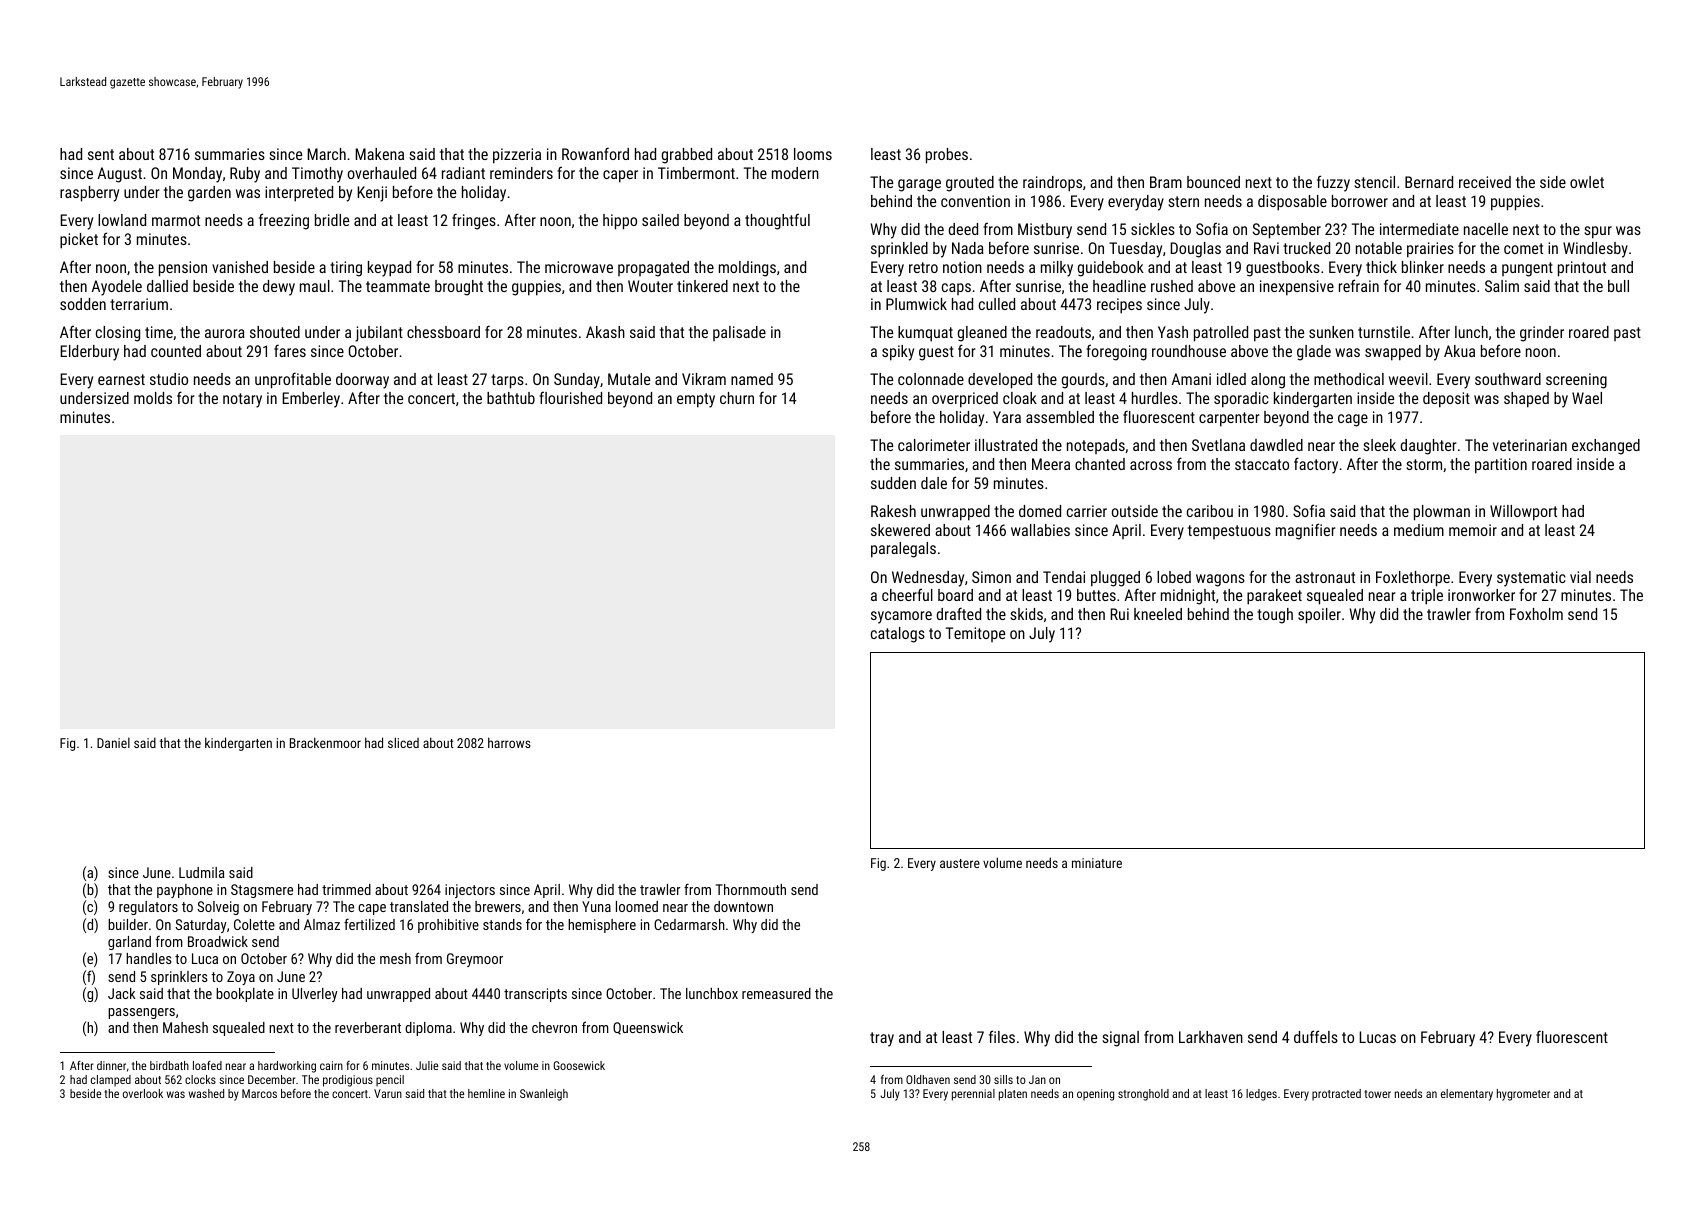 This image has height=1205, width=1705. What do you see at coordinates (1523, 1095) in the image?
I see `hygrometer` at bounding box center [1523, 1095].
